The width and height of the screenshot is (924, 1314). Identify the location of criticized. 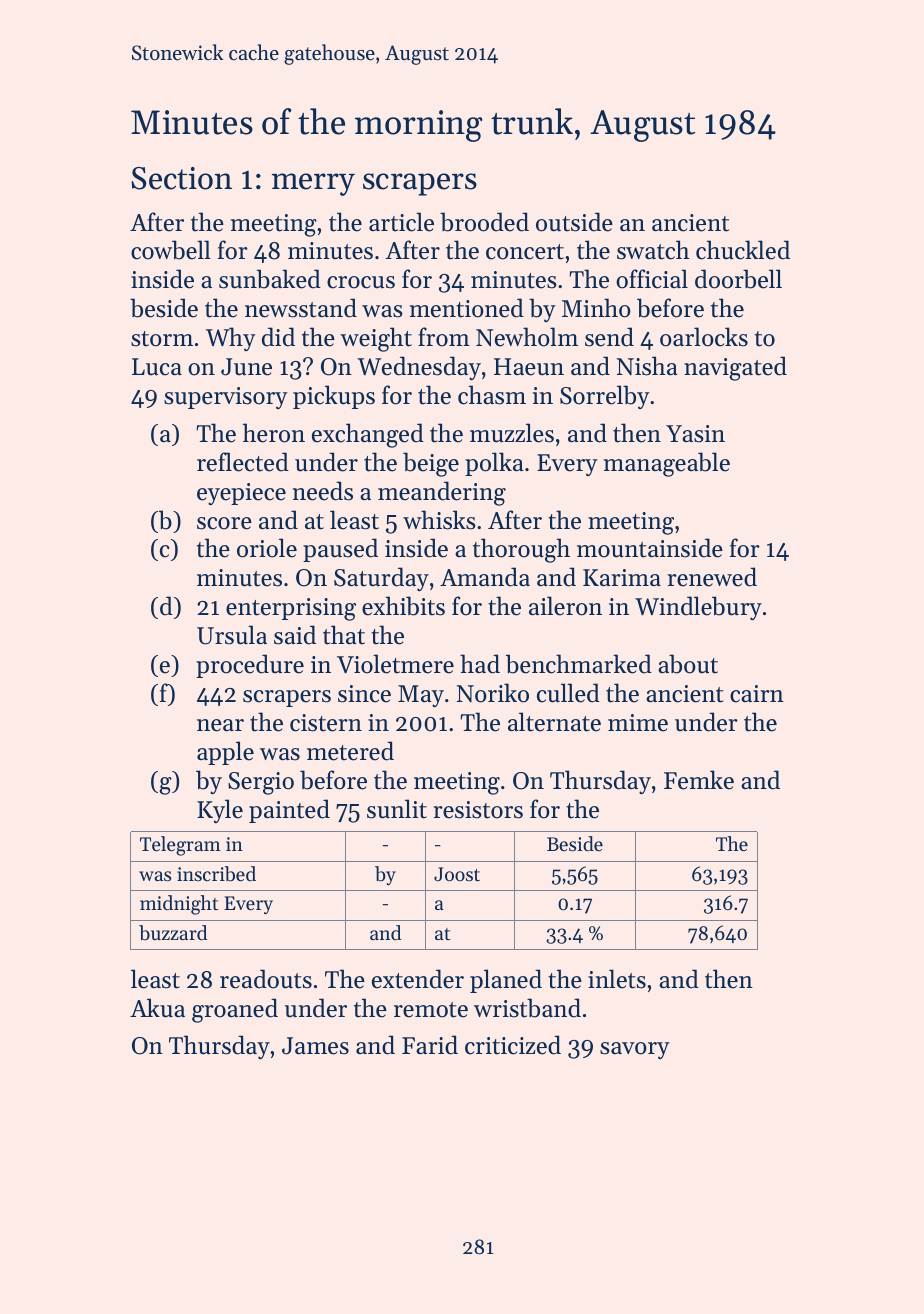
(513, 1045).
